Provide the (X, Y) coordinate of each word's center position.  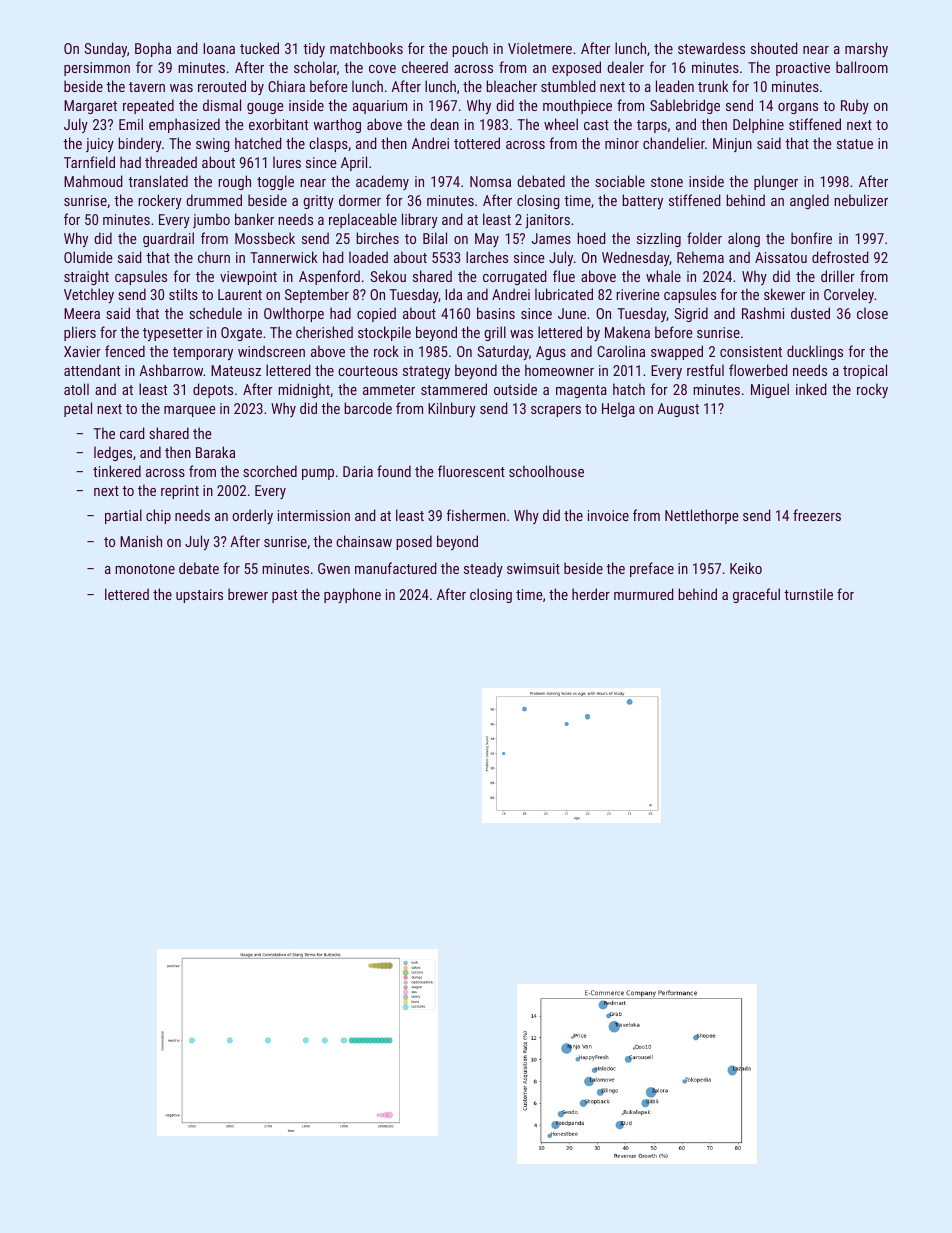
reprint (180, 492)
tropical (865, 371)
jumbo (211, 220)
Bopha (153, 49)
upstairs (199, 596)
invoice (608, 515)
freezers (817, 515)
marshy (866, 49)
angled (809, 201)
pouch (470, 49)
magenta (581, 391)
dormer (360, 200)
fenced (125, 351)
